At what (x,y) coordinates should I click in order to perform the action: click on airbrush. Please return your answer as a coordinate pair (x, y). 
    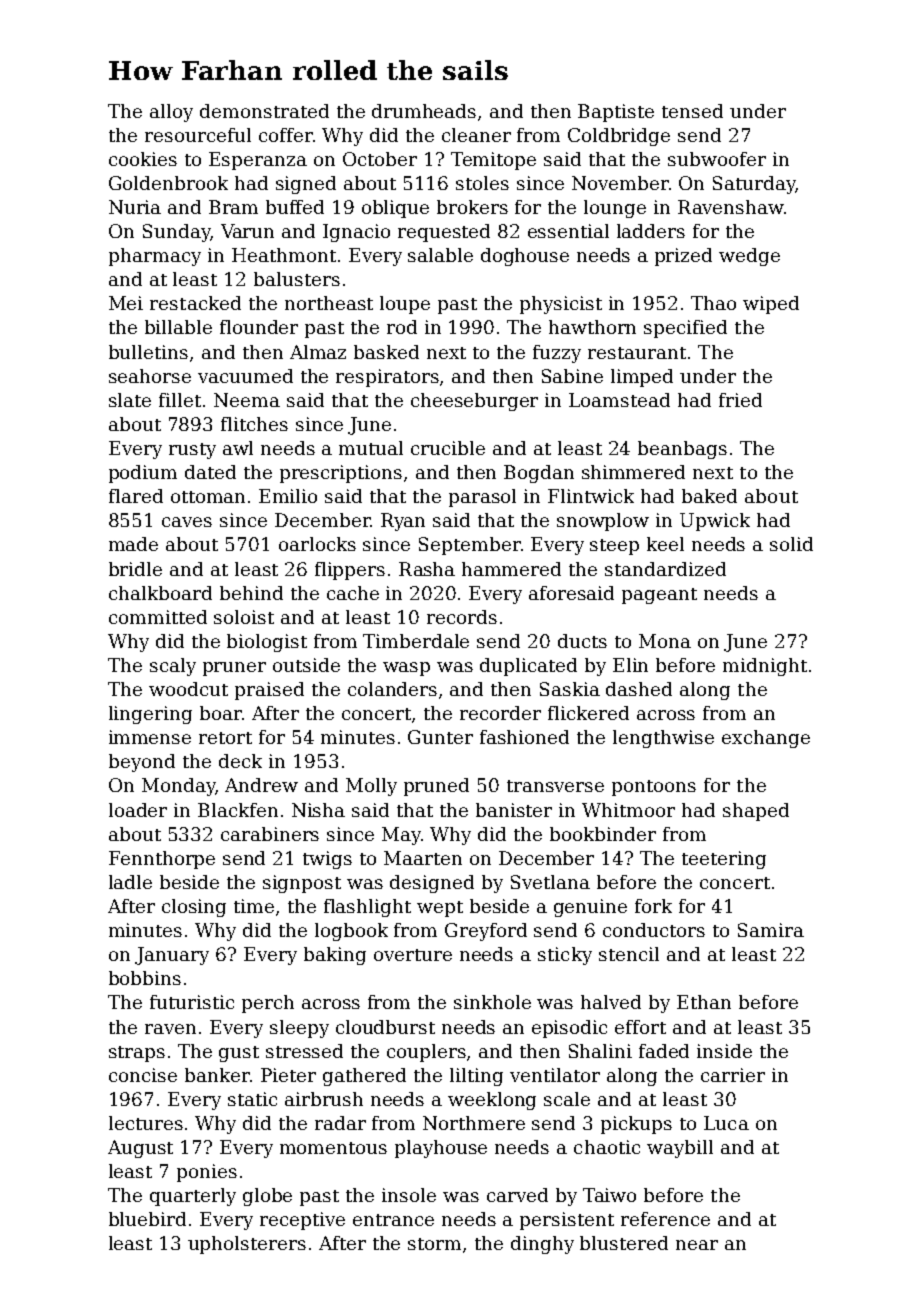
    Looking at the image, I should click on (324, 1099).
